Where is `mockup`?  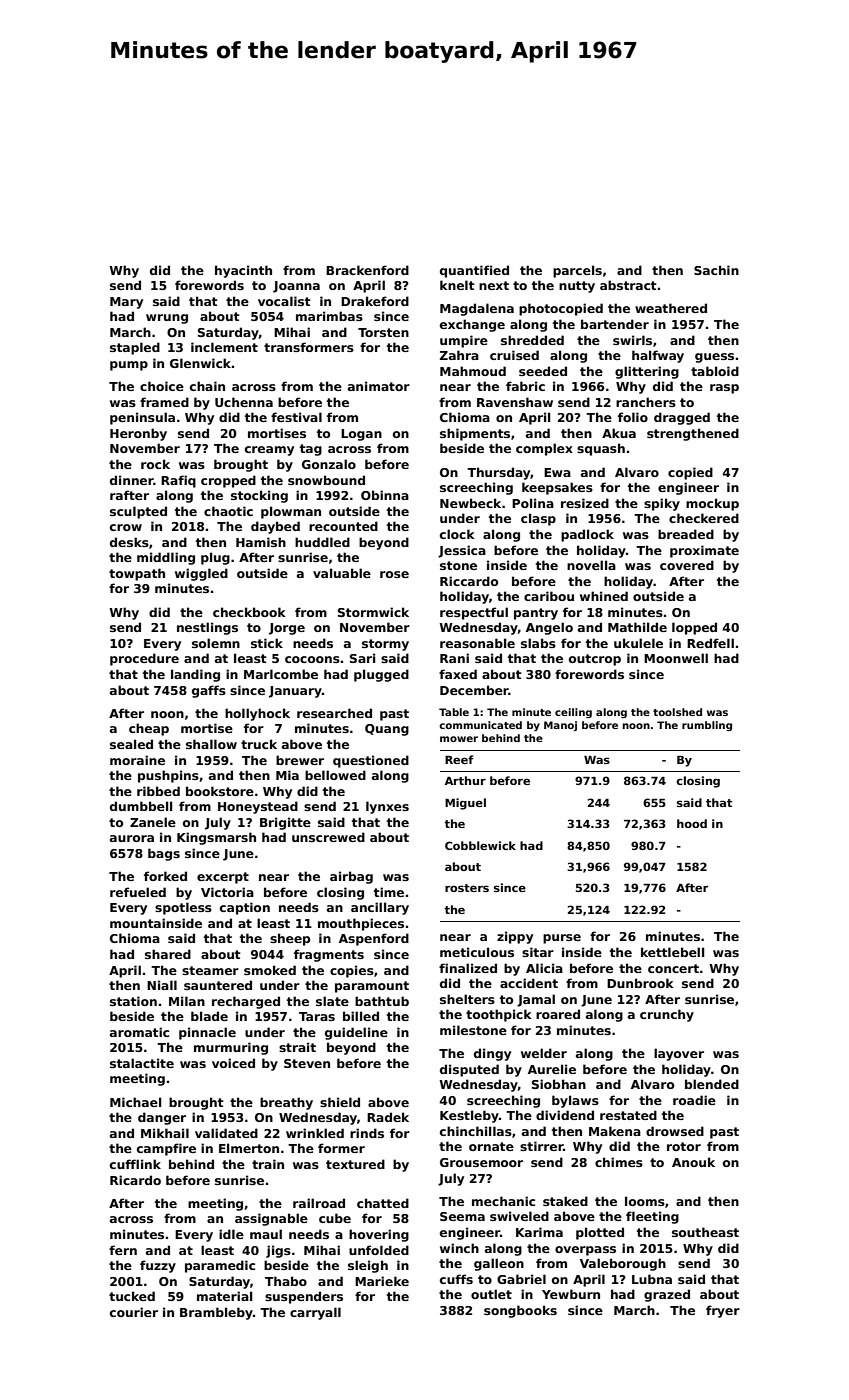
mockup is located at coordinates (712, 504).
